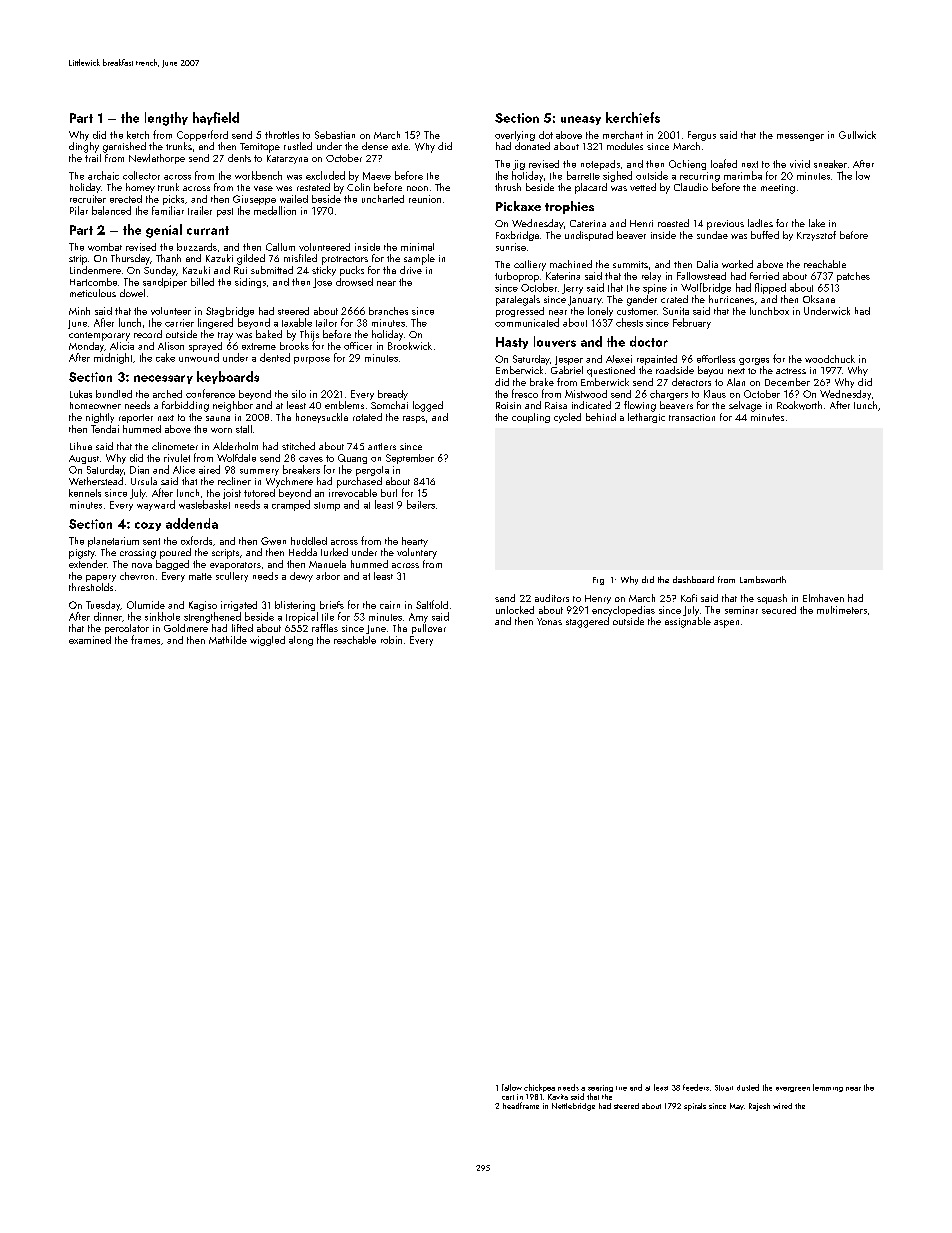 This screenshot has width=952, height=1233. Describe the element at coordinates (225, 212) in the screenshot. I see `past` at that location.
